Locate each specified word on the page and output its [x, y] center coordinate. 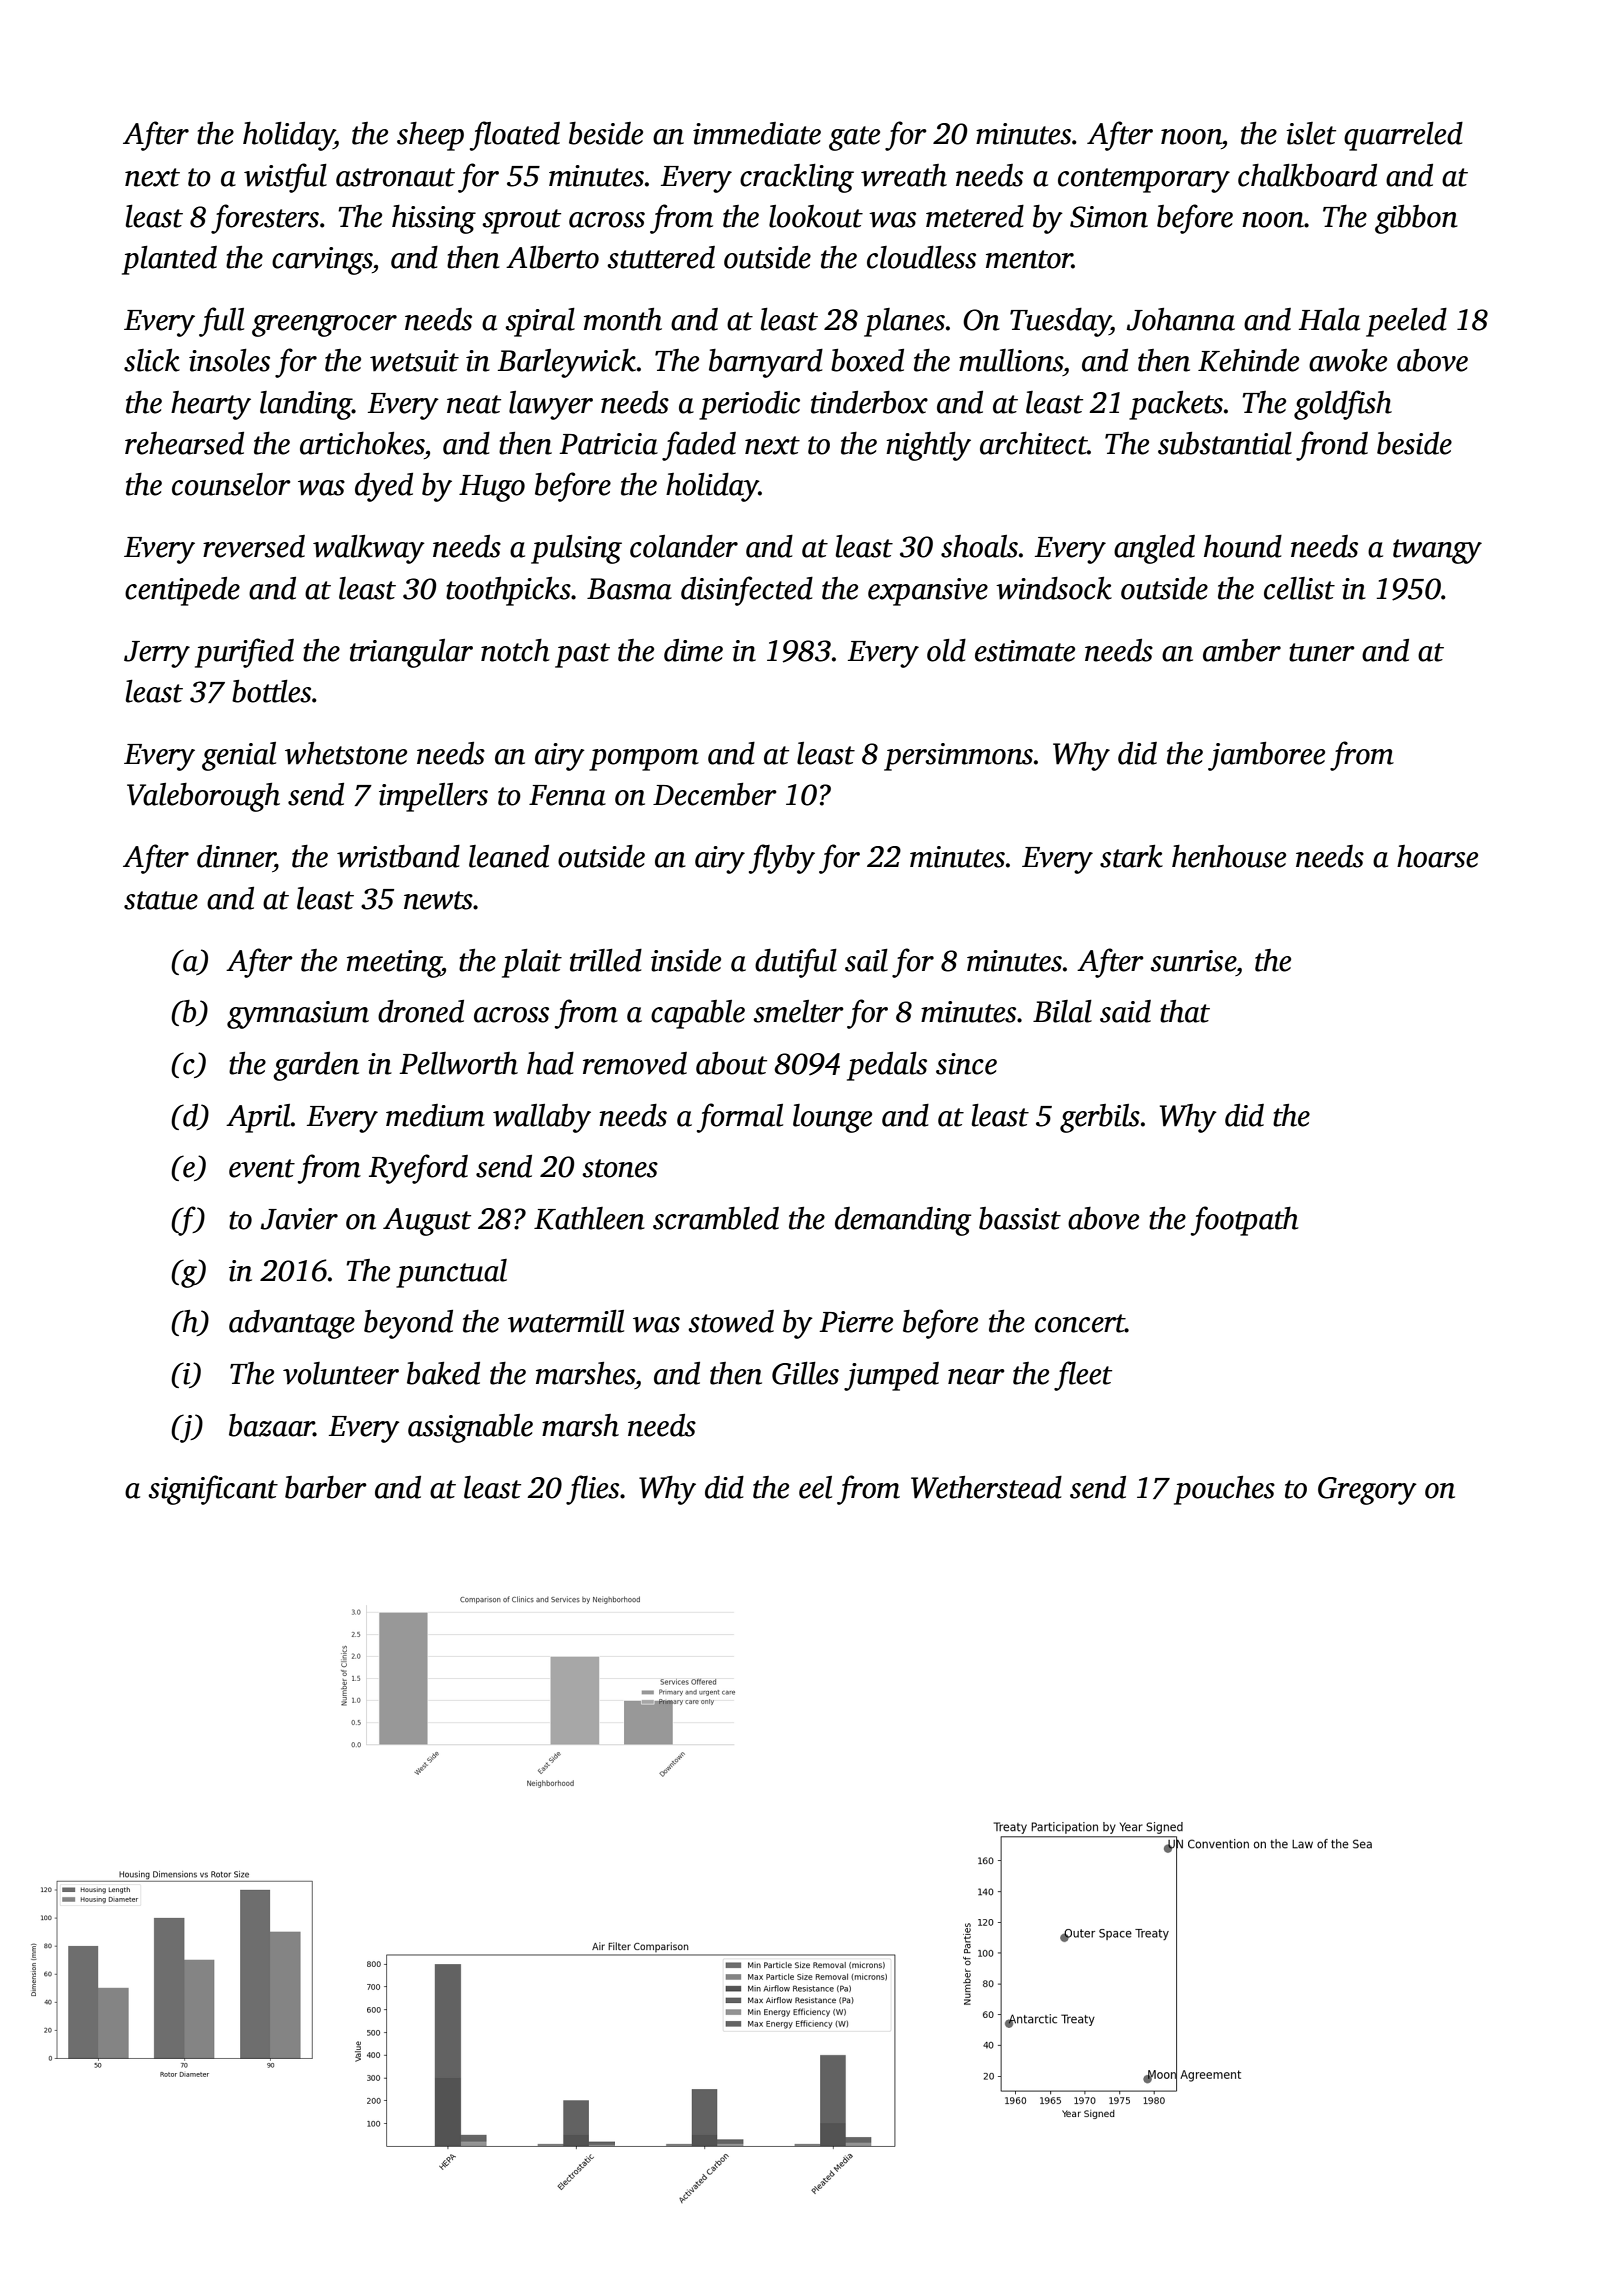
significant [213, 1490]
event [262, 1168]
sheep [430, 136]
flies [592, 1490]
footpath [1244, 1221]
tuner [1322, 652]
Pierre [856, 1322]
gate [854, 138]
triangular [411, 653]
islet [1311, 133]
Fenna [567, 795]
